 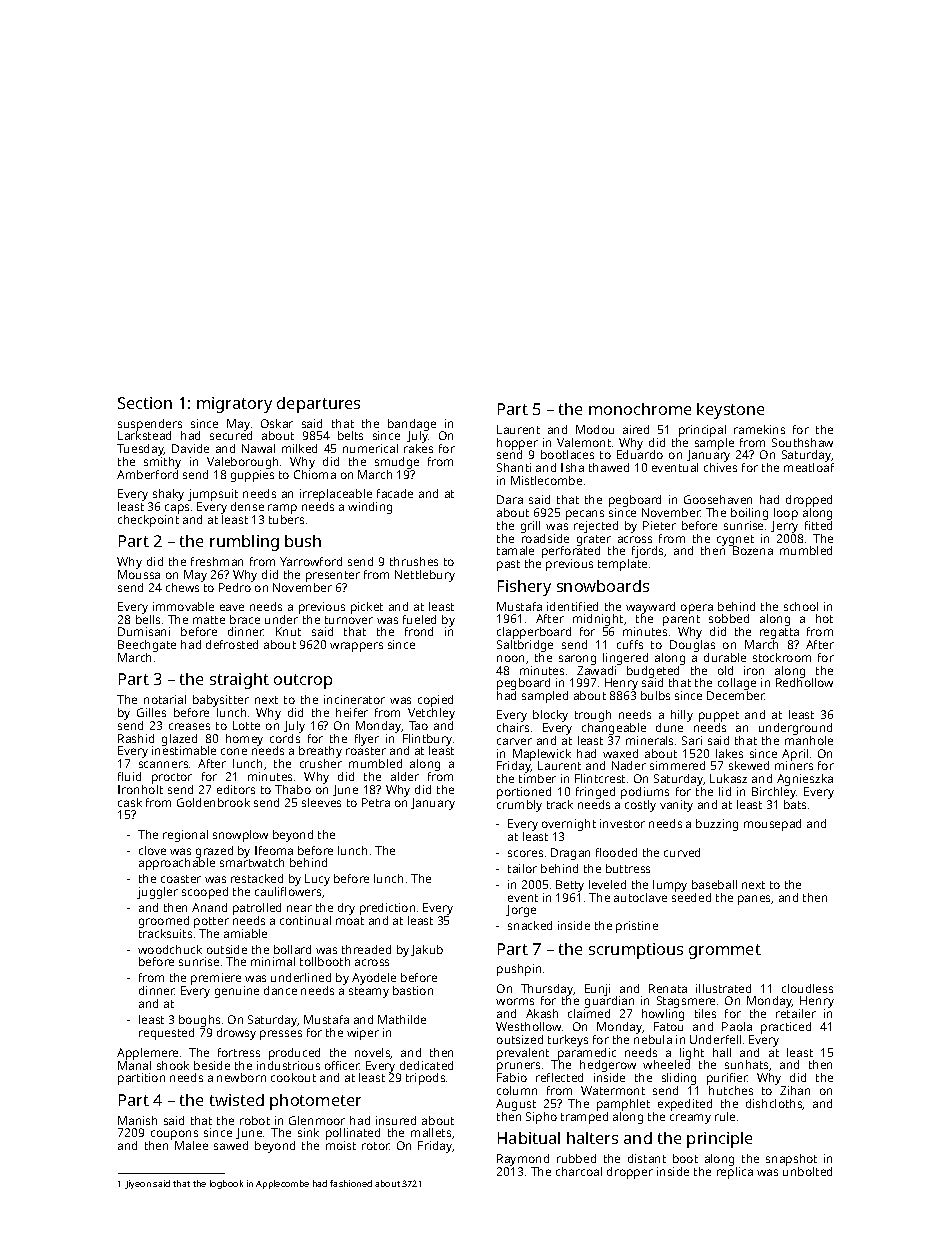 I want to click on tailor, so click(x=522, y=868).
